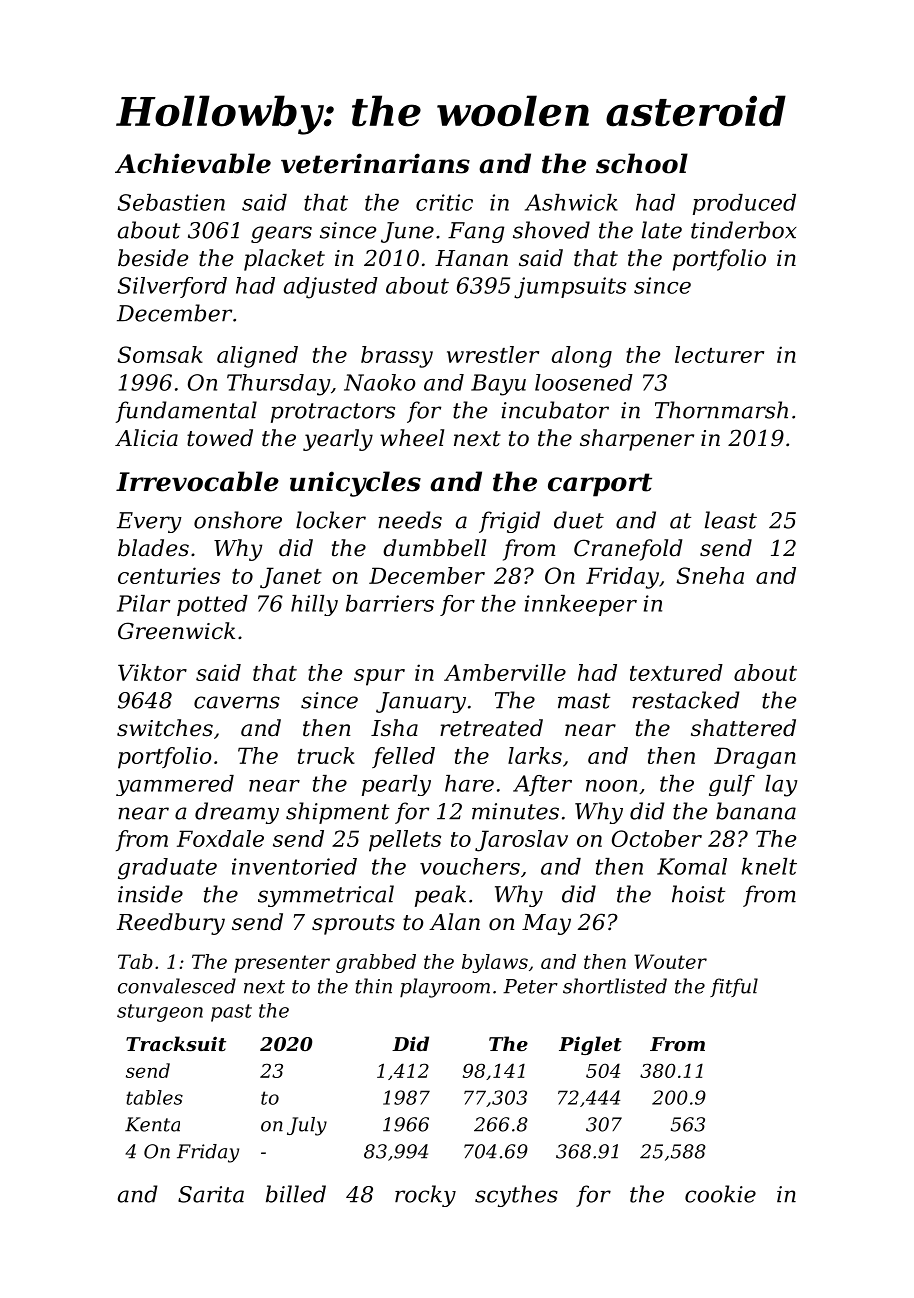 This screenshot has width=914, height=1298. What do you see at coordinates (470, 866) in the screenshot?
I see `vouchers` at bounding box center [470, 866].
